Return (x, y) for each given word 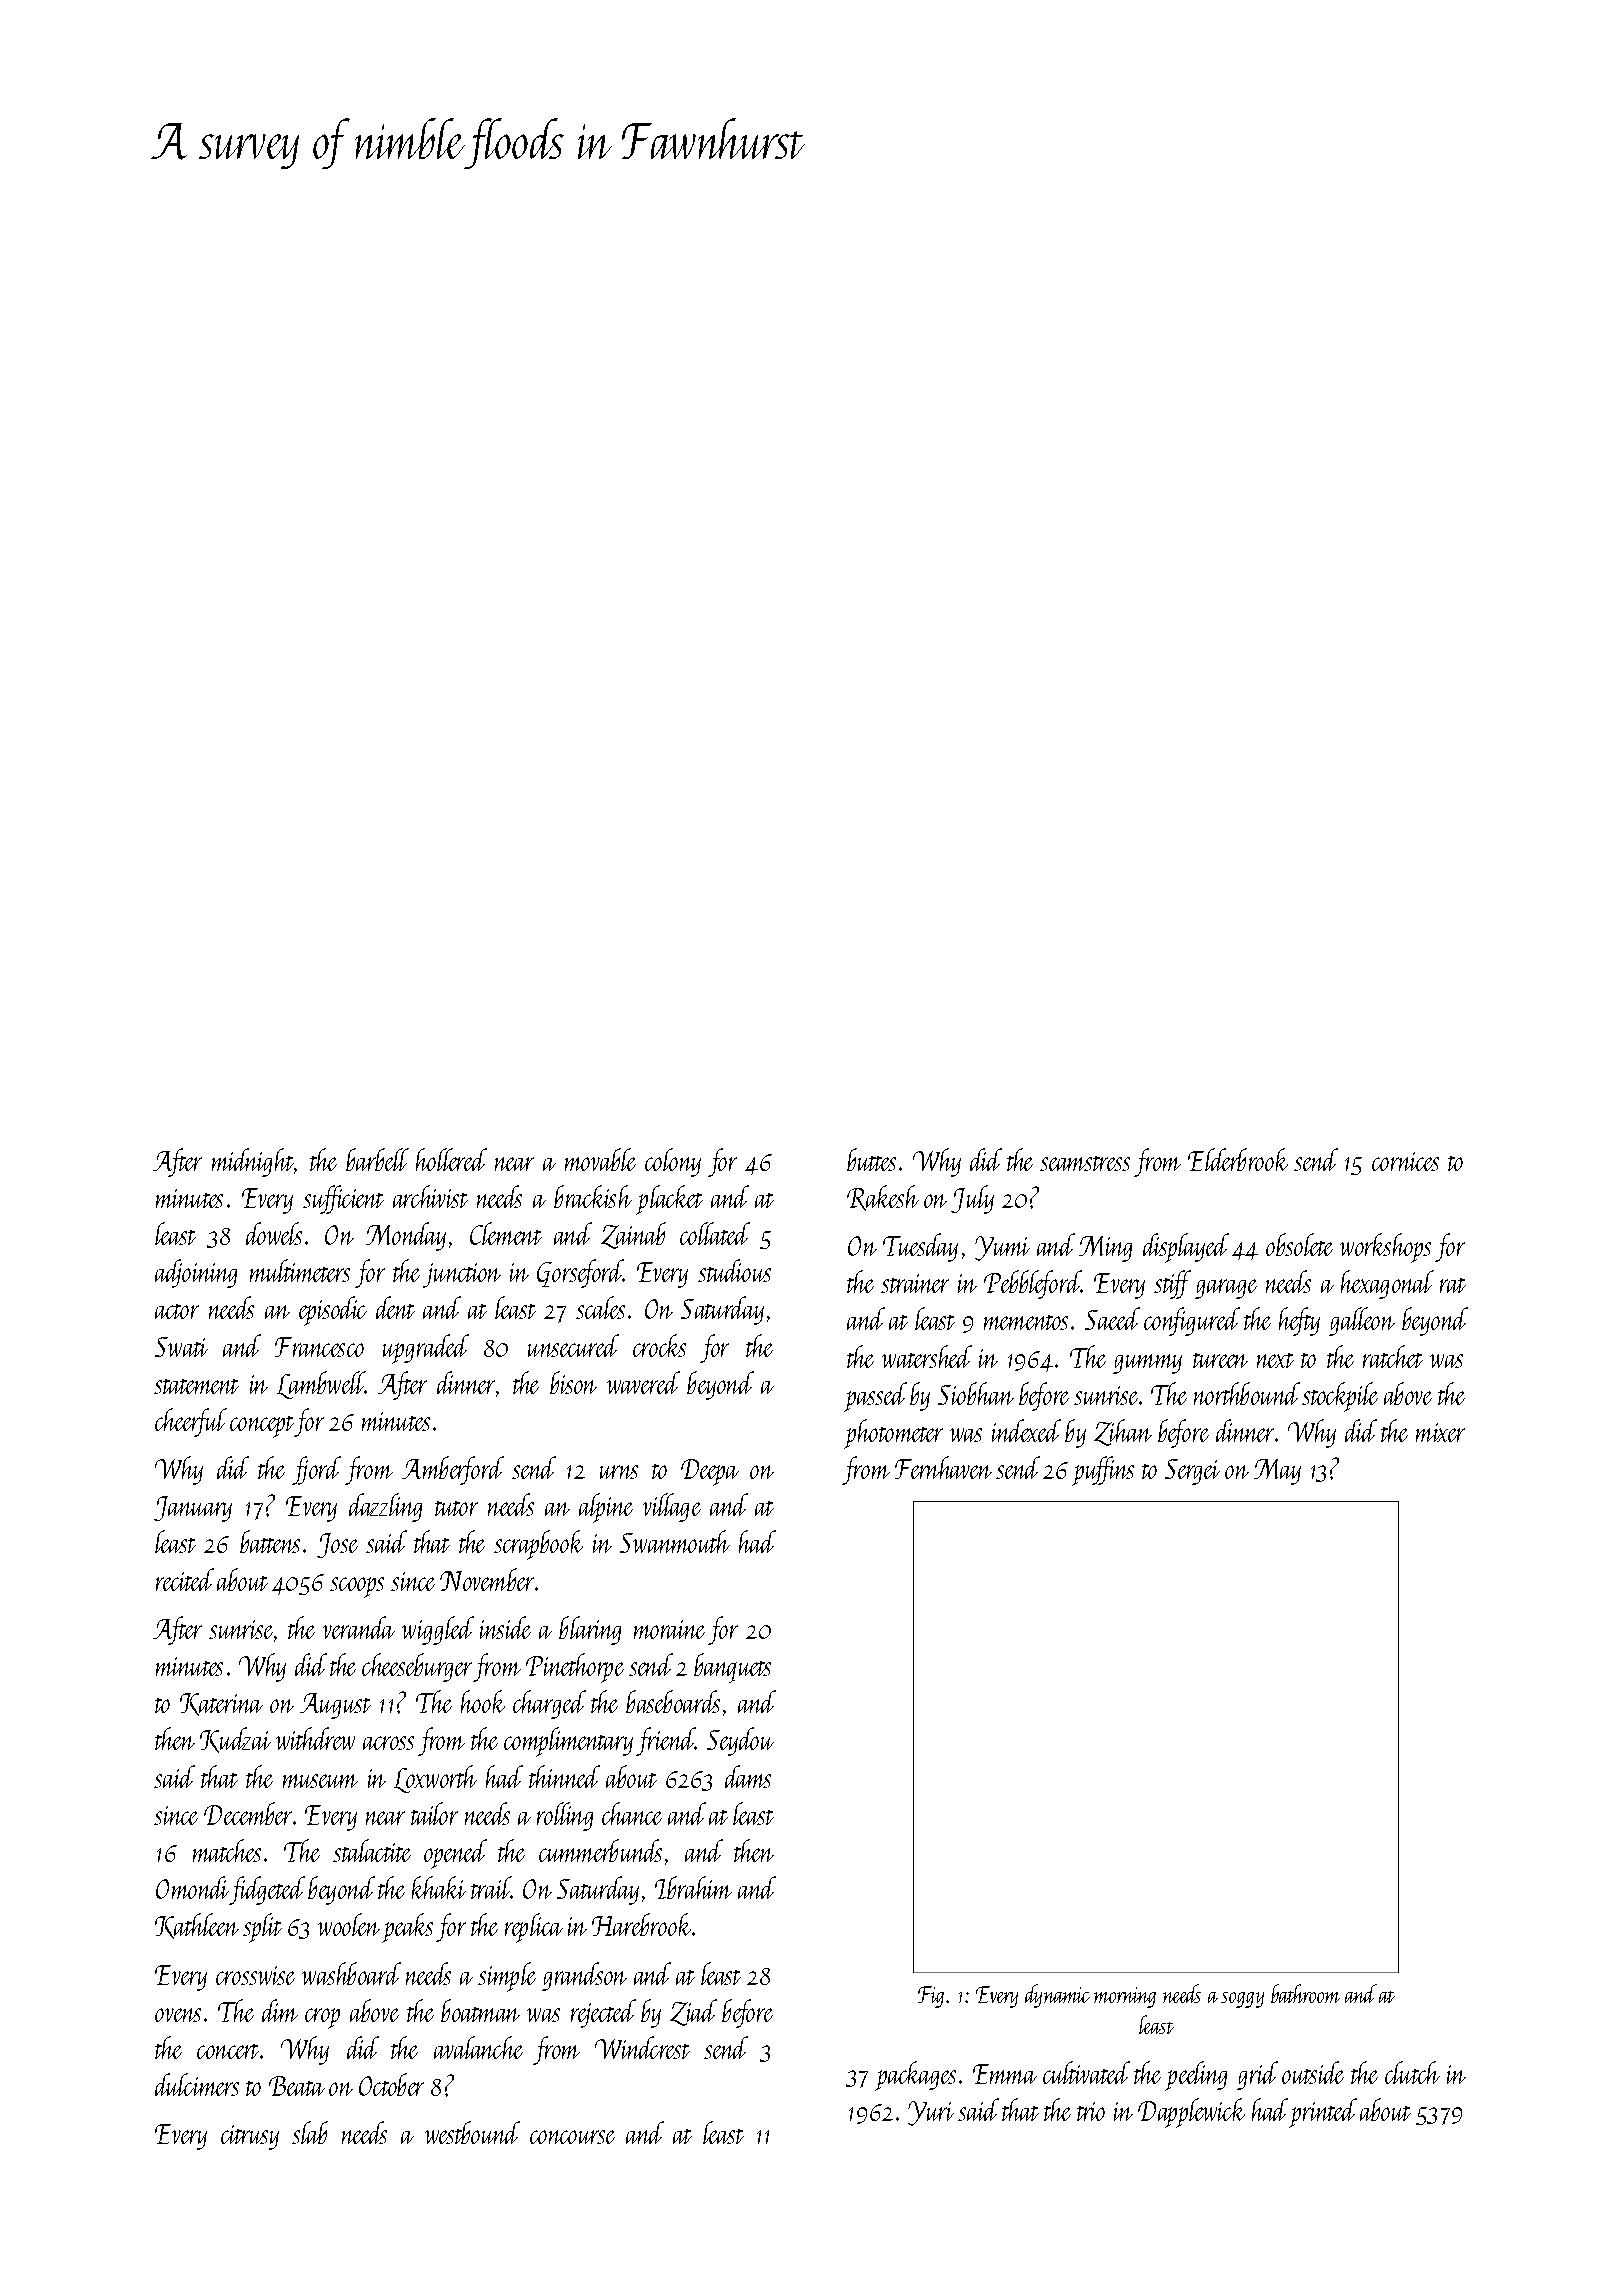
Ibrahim (693, 1887)
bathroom (1305, 1993)
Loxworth (435, 1779)
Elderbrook (1238, 1159)
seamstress (1085, 1163)
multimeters (300, 1270)
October (391, 2084)
